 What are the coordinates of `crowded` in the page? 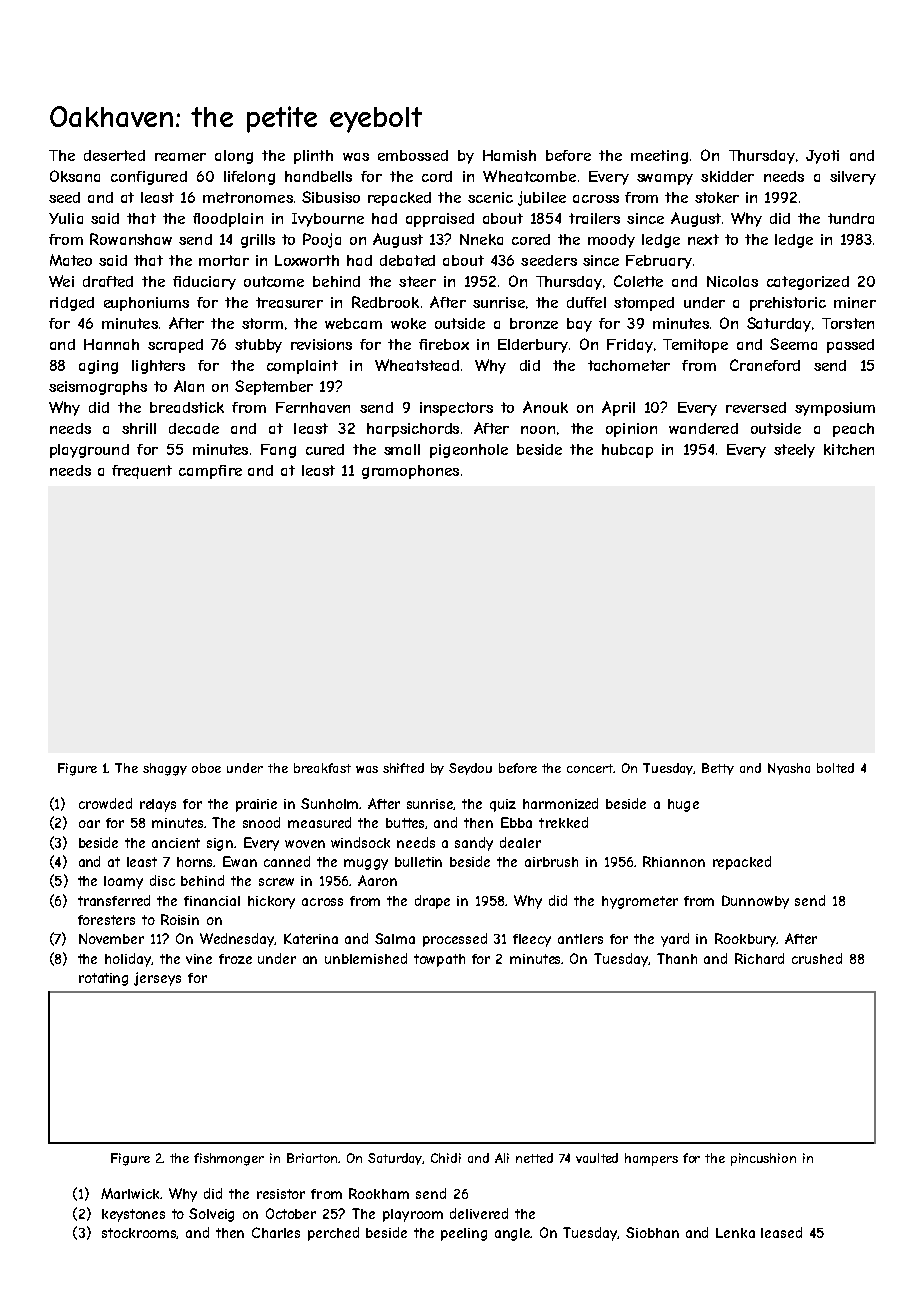 It's located at (105, 803).
